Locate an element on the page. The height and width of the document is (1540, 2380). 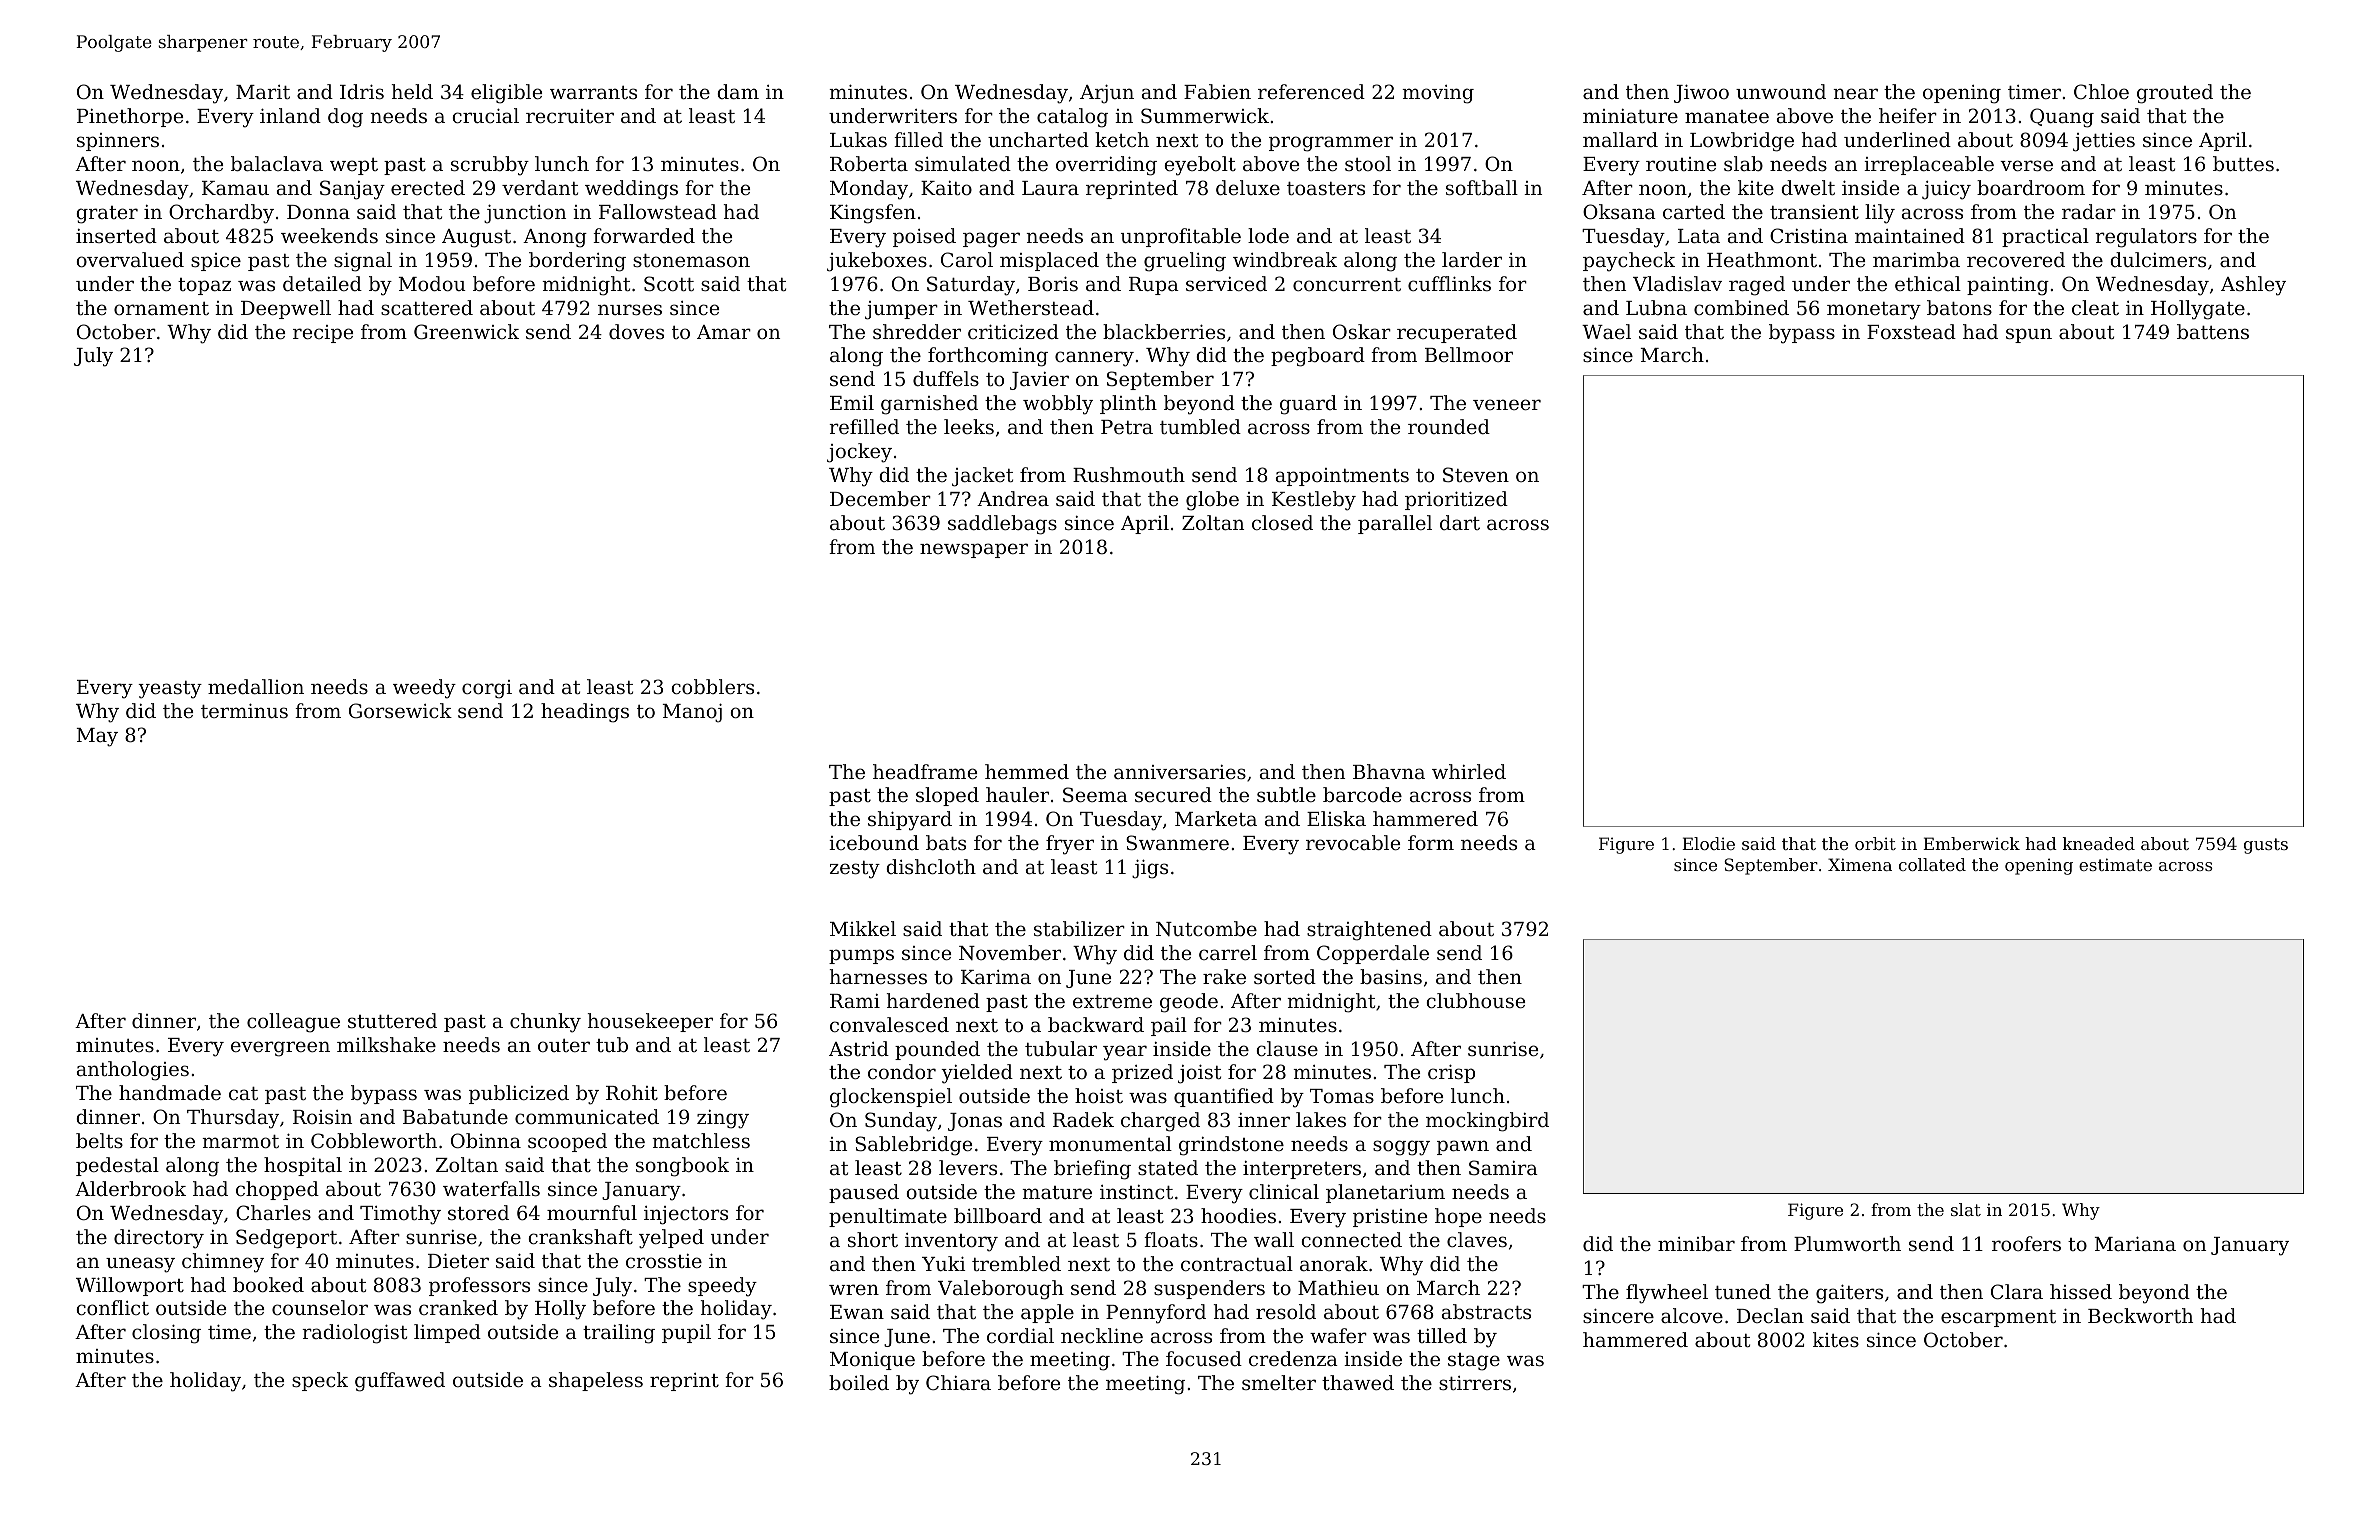
boiled is located at coordinates (859, 1382).
